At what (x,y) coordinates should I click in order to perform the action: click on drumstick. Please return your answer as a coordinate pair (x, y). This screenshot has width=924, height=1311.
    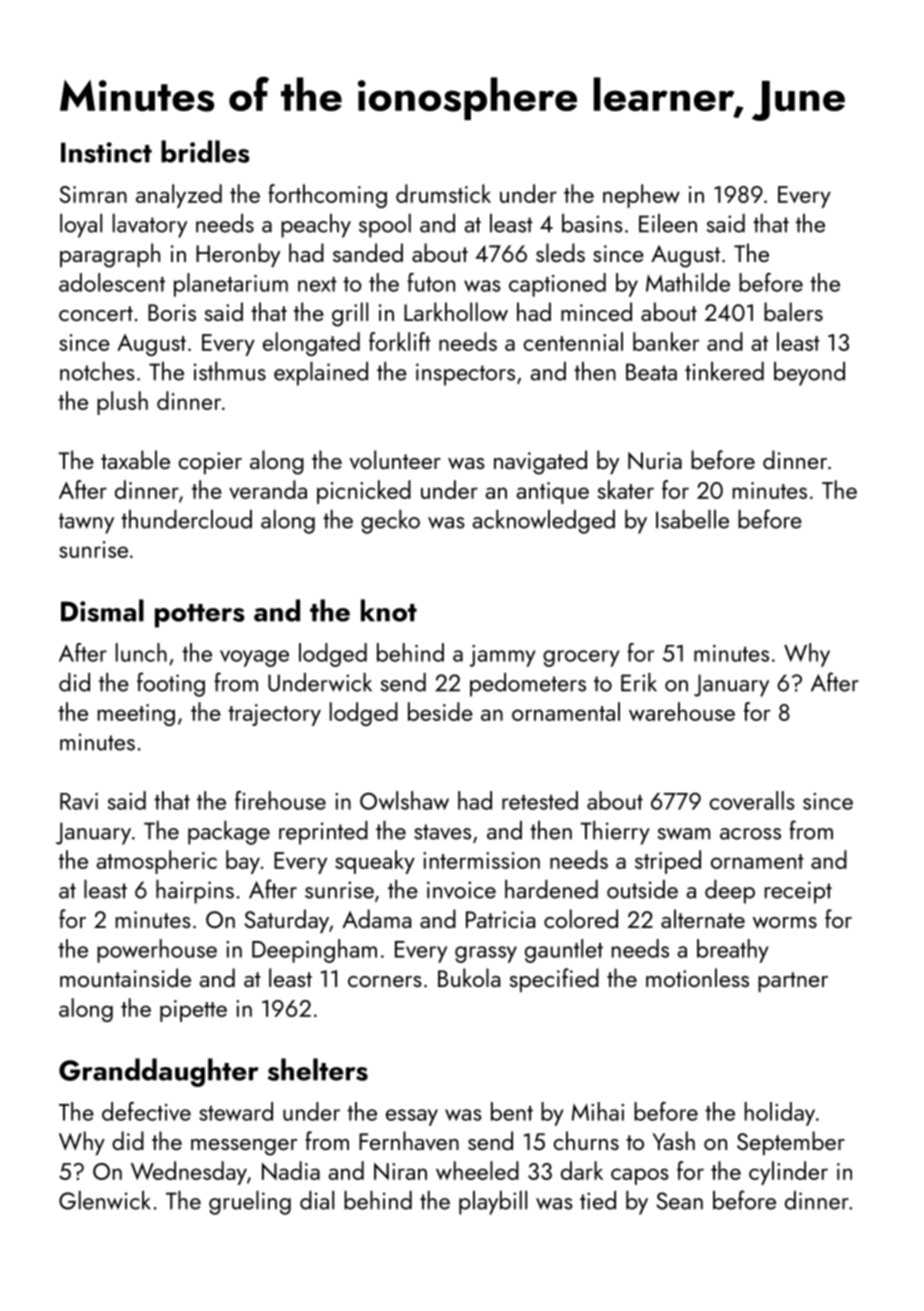
    Looking at the image, I should click on (443, 193).
